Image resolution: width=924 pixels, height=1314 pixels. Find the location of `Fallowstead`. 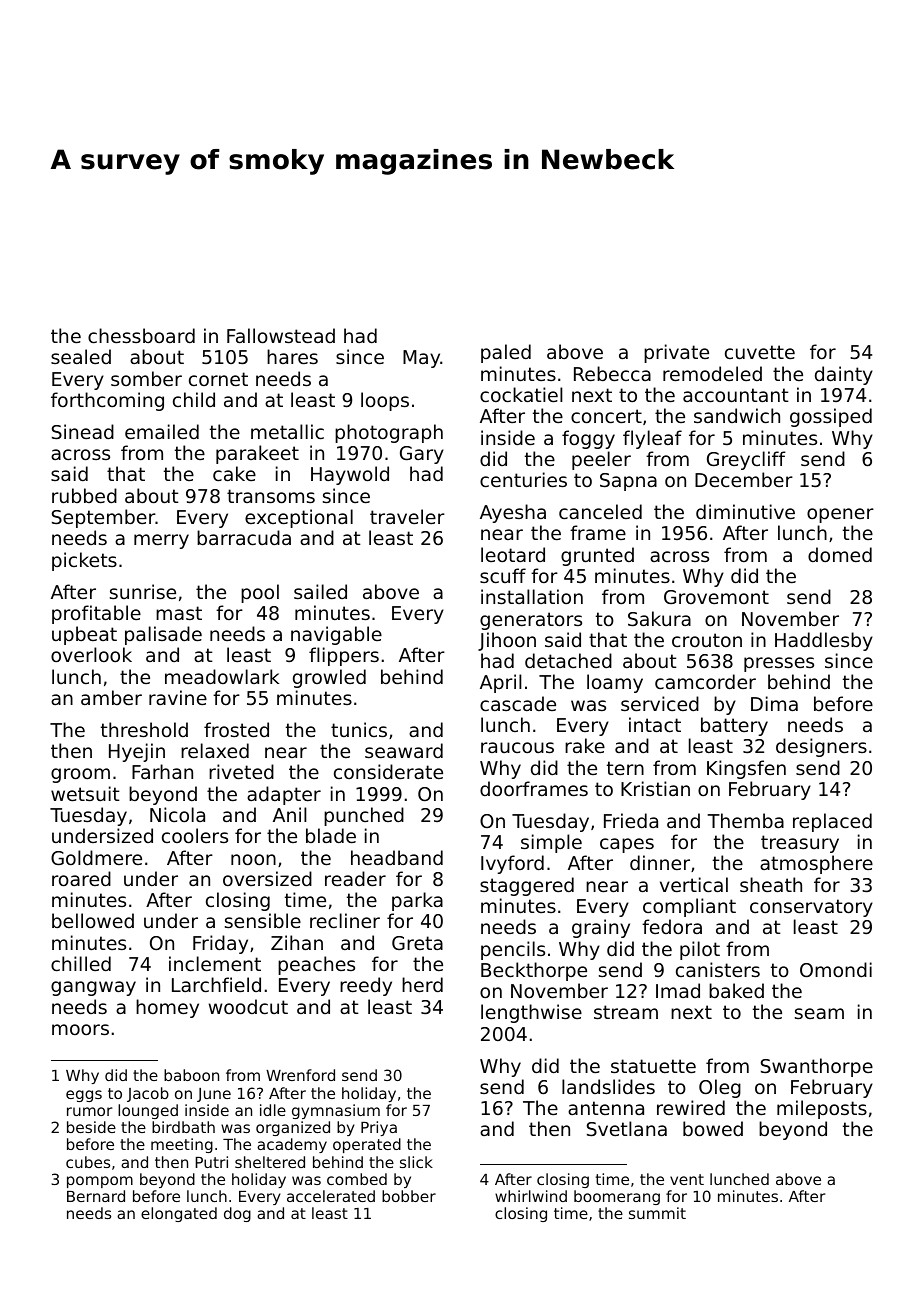

Fallowstead is located at coordinates (281, 335).
